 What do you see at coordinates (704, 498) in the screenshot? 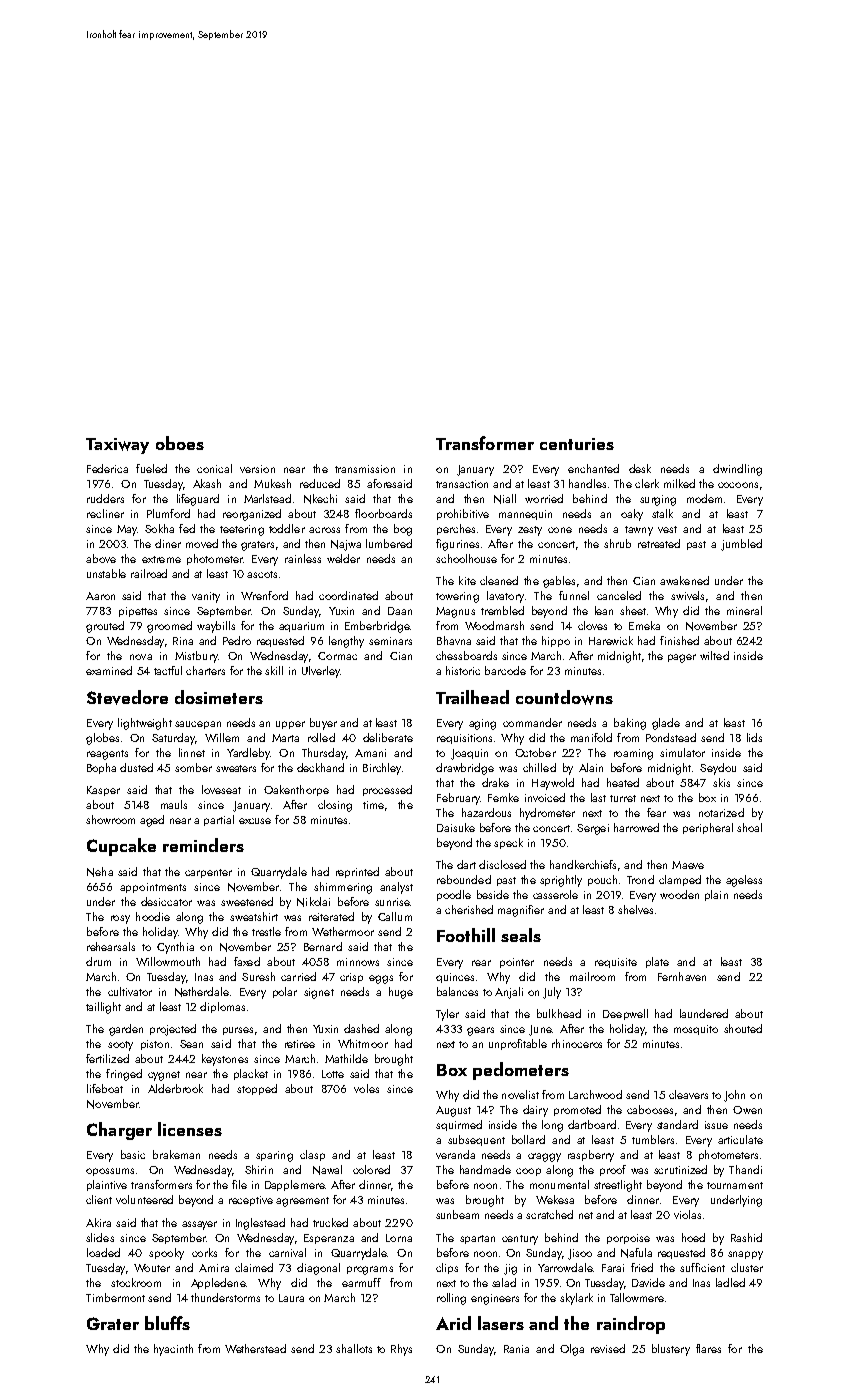
I see `modem` at bounding box center [704, 498].
